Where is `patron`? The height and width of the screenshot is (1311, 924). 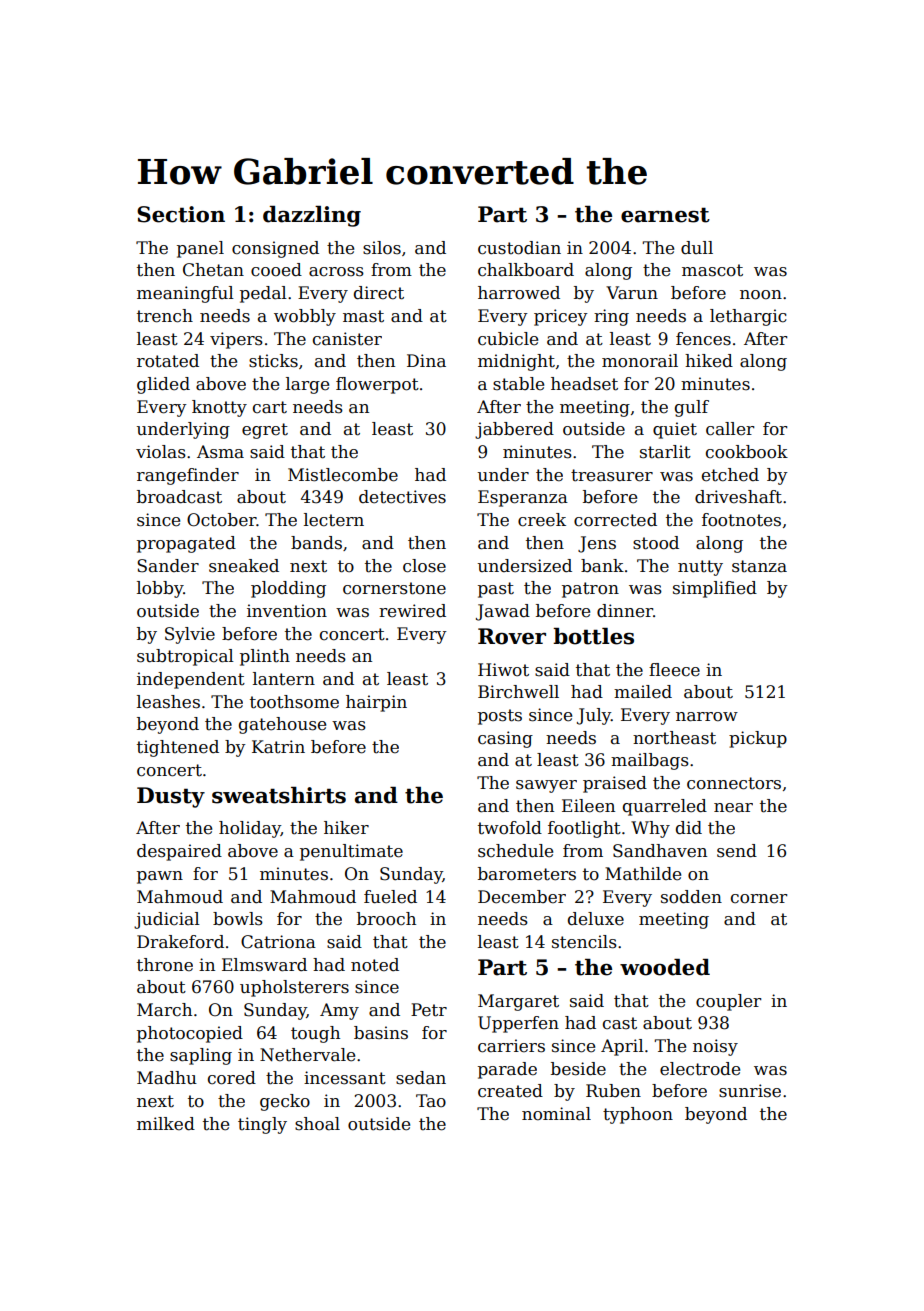 patron is located at coordinates (590, 590).
